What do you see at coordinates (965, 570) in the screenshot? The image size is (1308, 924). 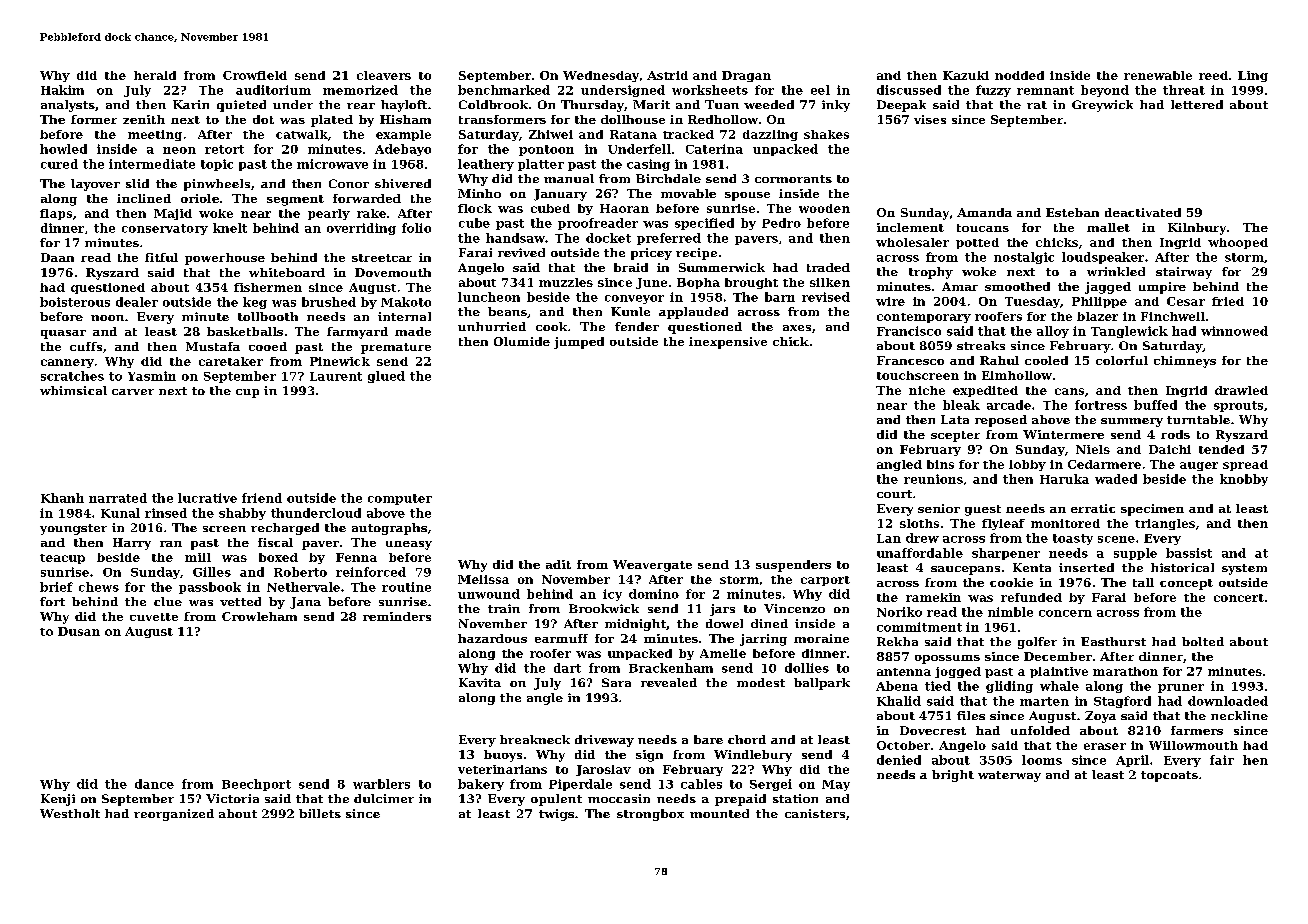 I see `saucepans` at bounding box center [965, 570].
